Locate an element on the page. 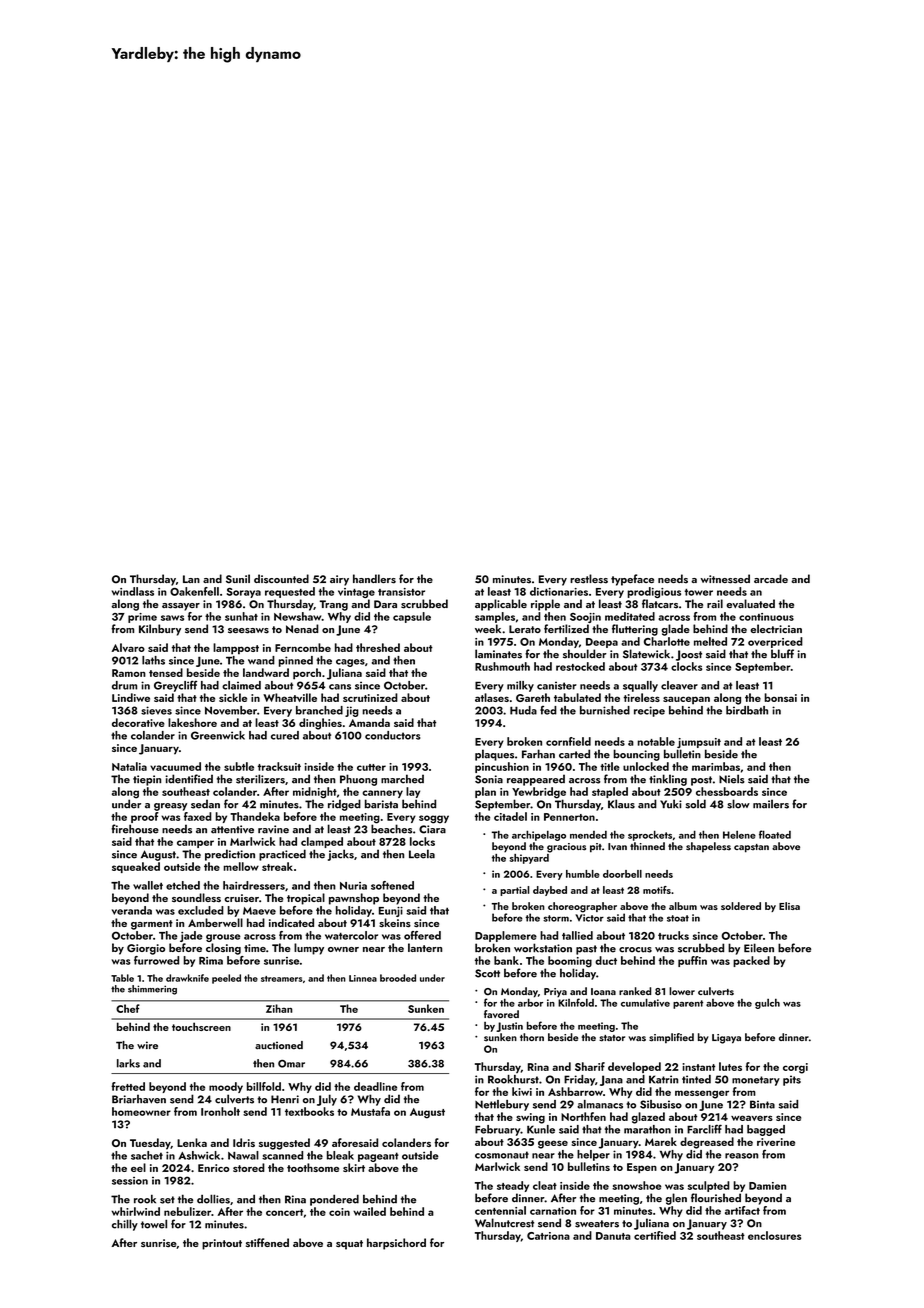  sculpted is located at coordinates (709, 1186).
